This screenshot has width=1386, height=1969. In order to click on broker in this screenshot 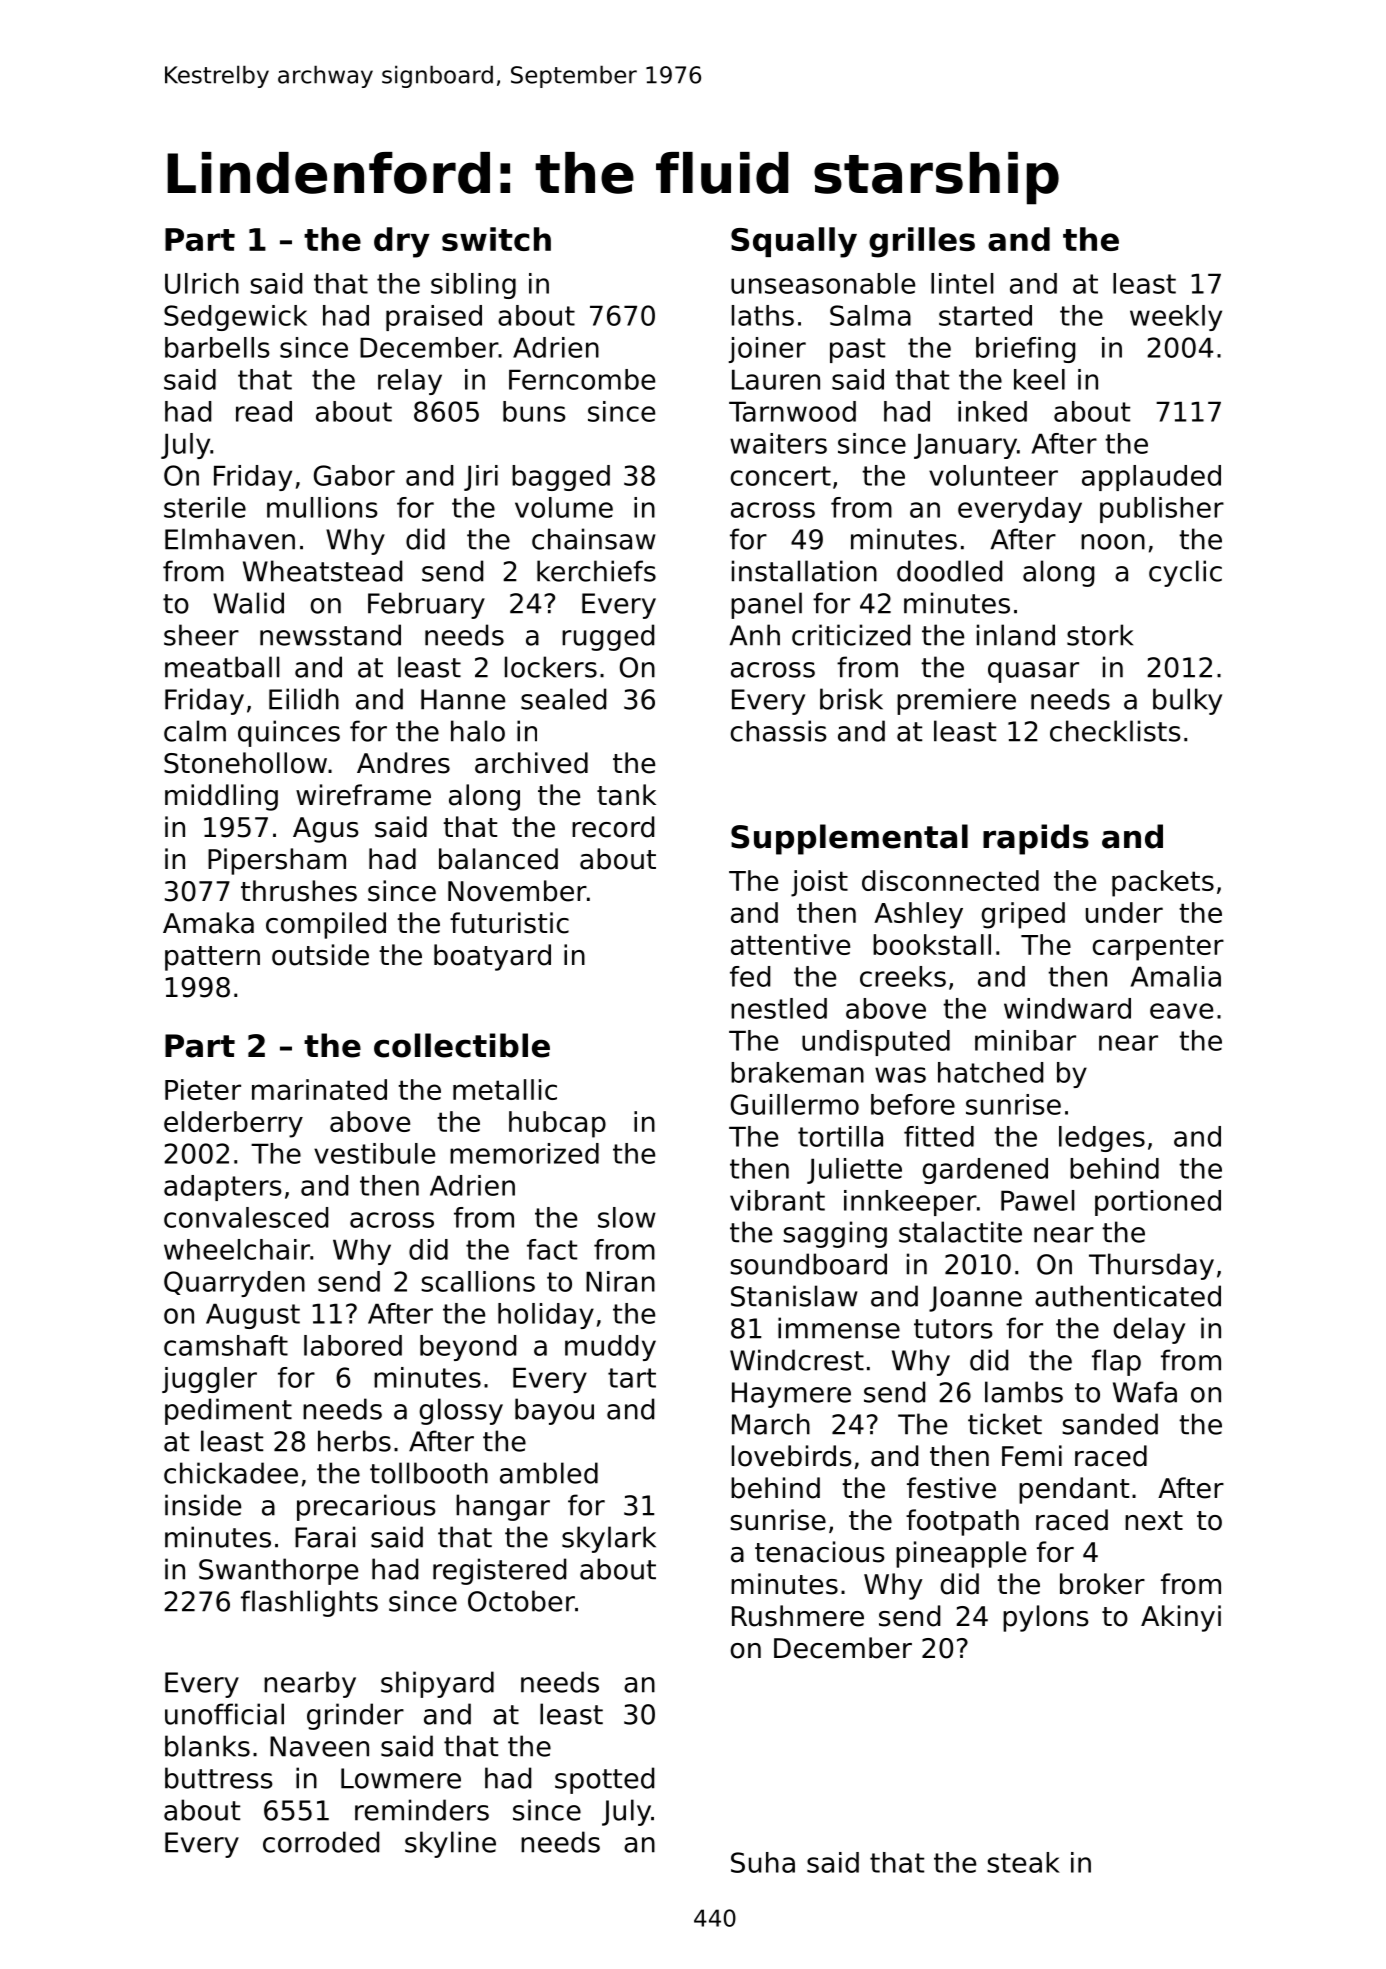, I will do `click(1102, 1584)`.
